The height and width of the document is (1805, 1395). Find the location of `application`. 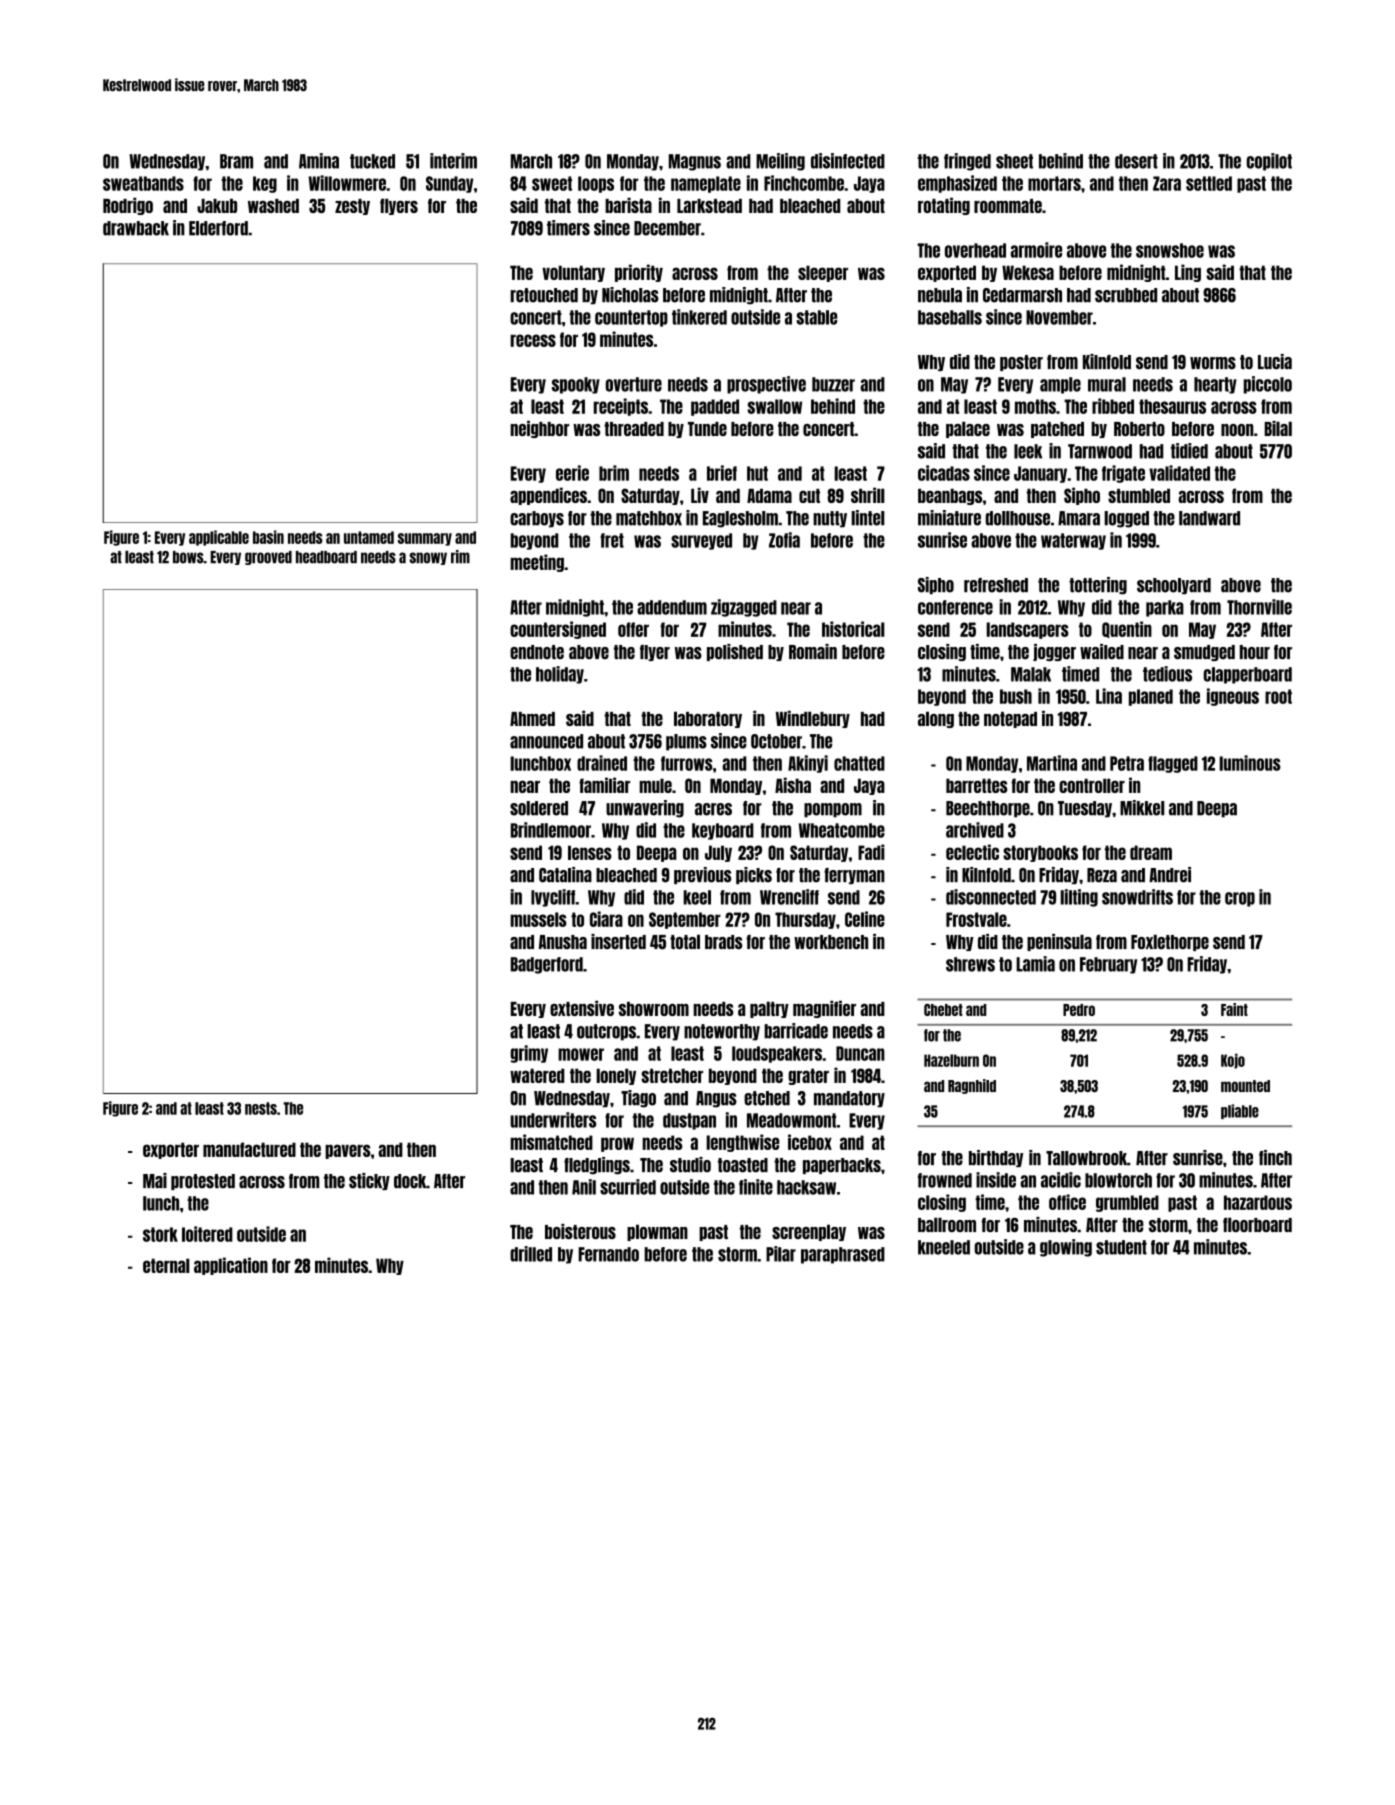

application is located at coordinates (231, 1266).
